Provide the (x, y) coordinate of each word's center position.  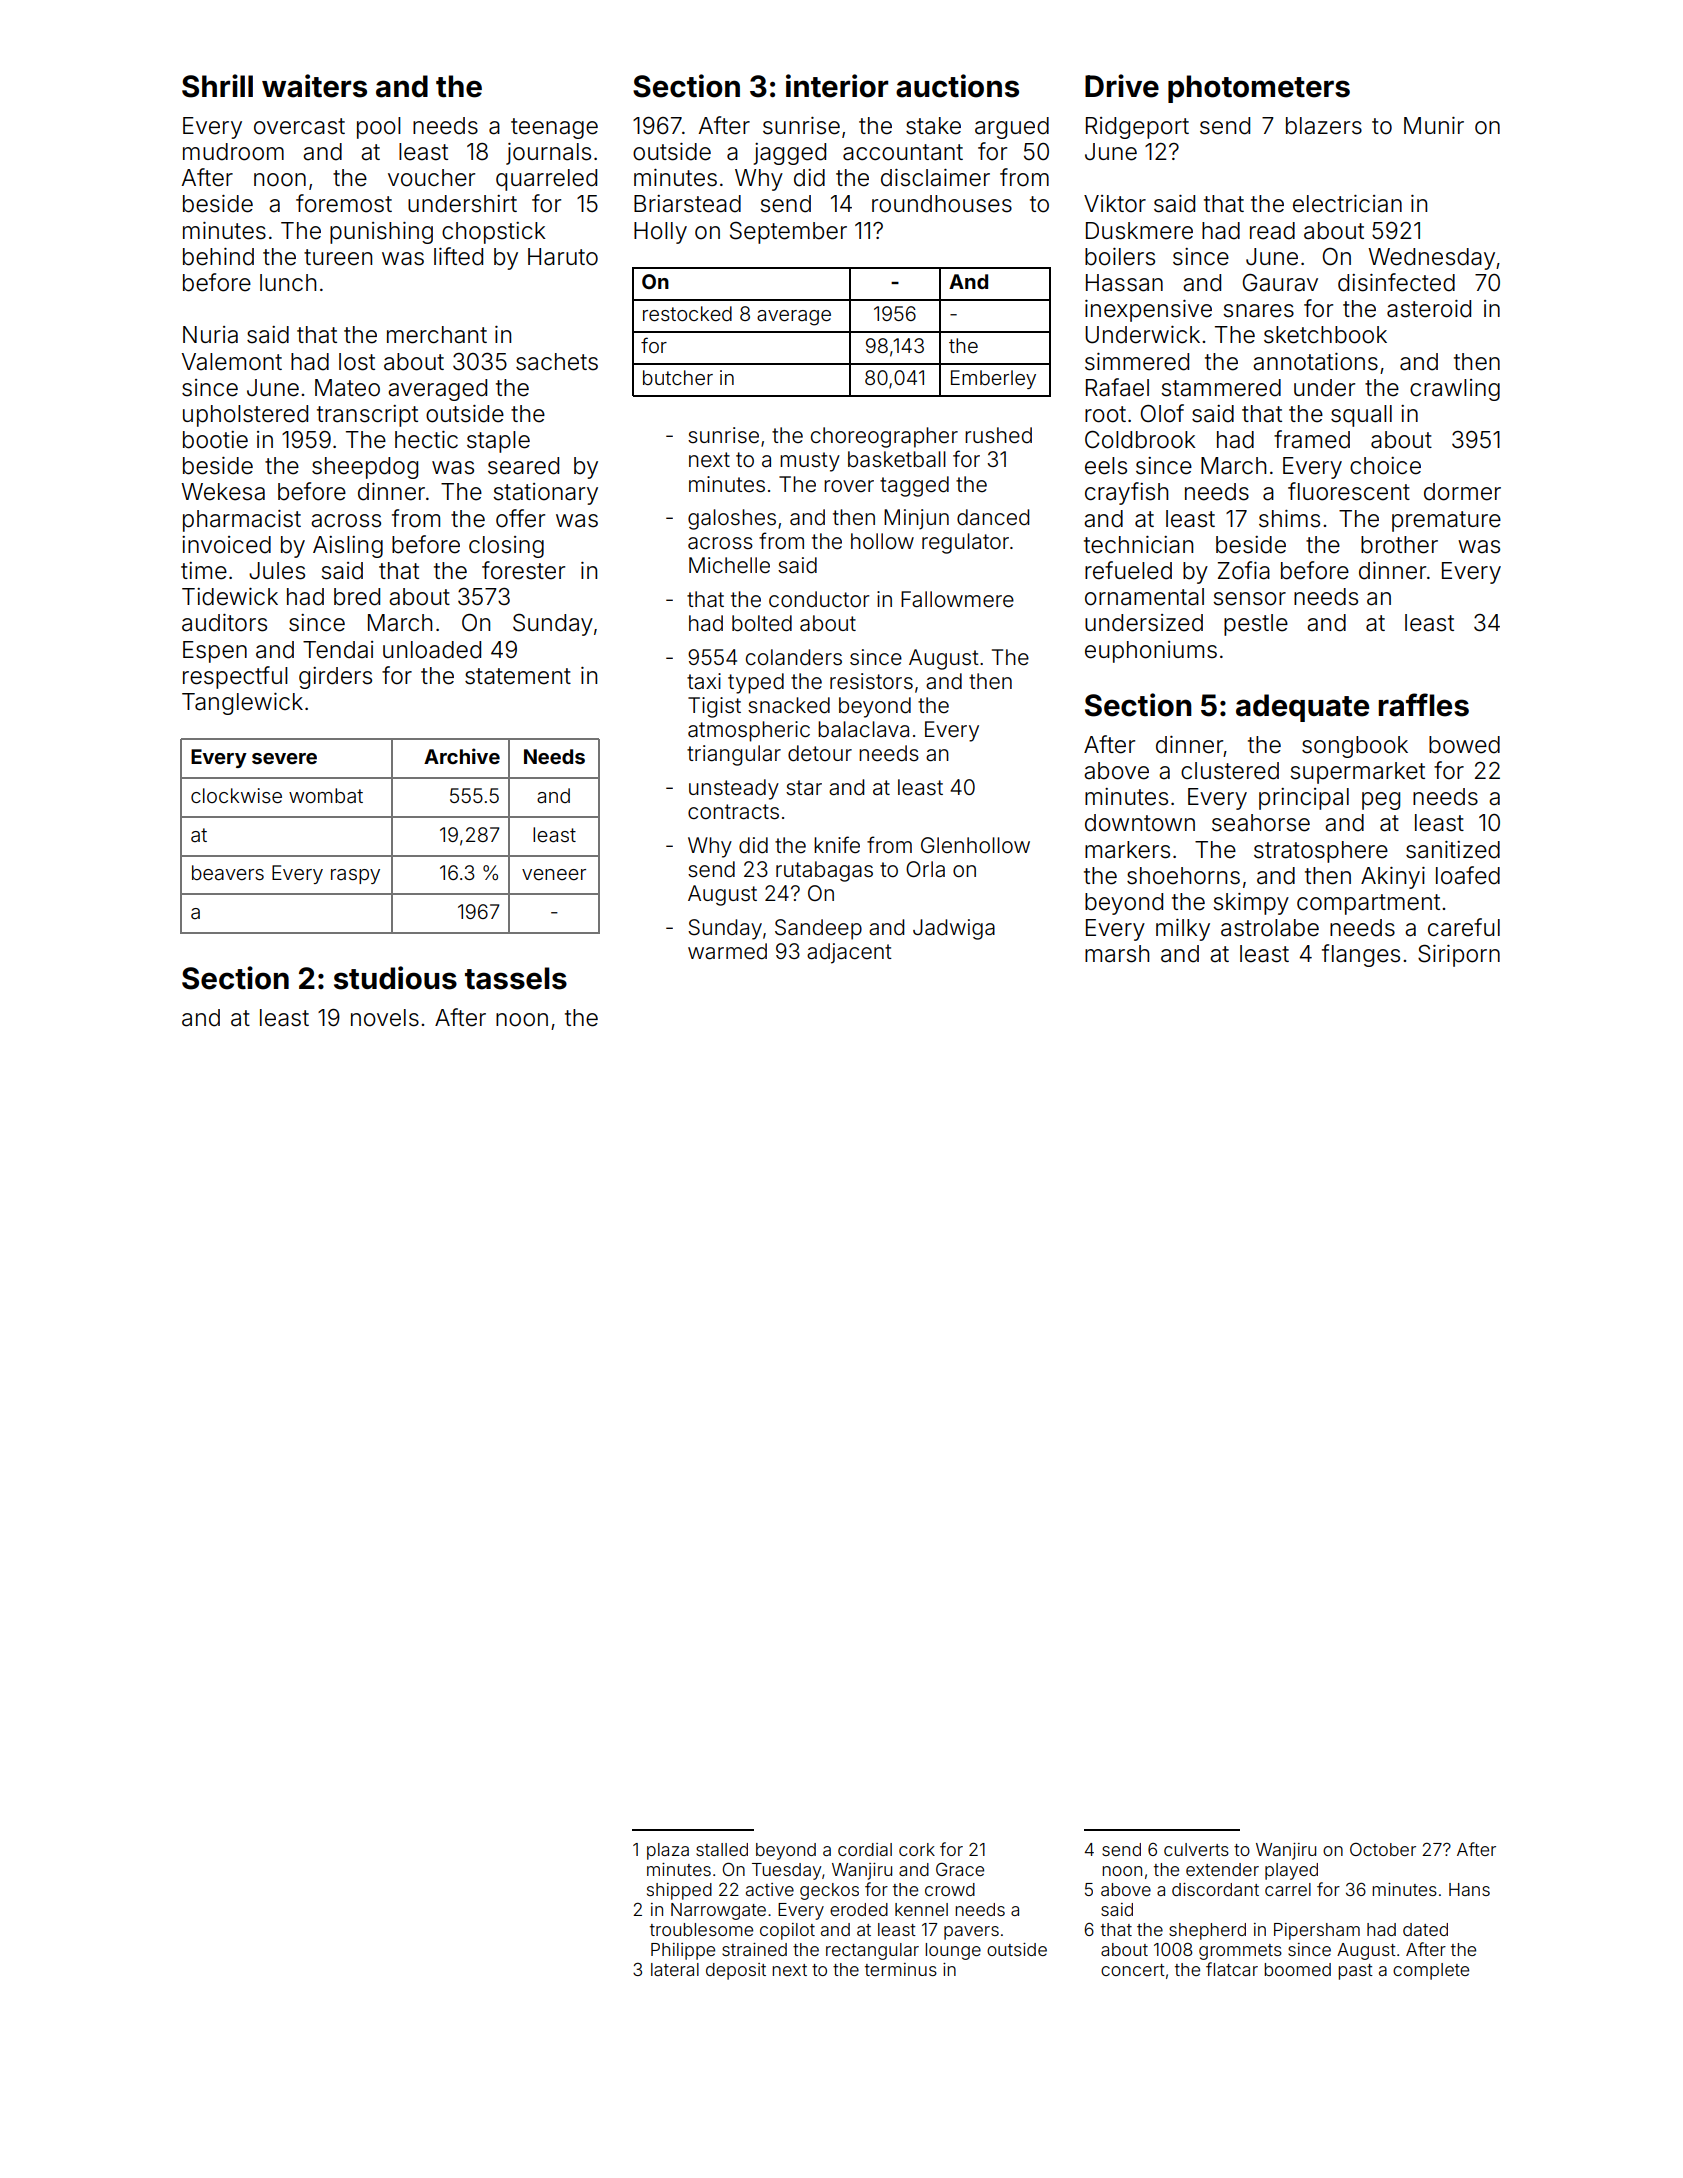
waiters (314, 86)
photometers (1259, 89)
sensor (1249, 599)
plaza (668, 1851)
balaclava (863, 729)
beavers (228, 872)
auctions (957, 86)
